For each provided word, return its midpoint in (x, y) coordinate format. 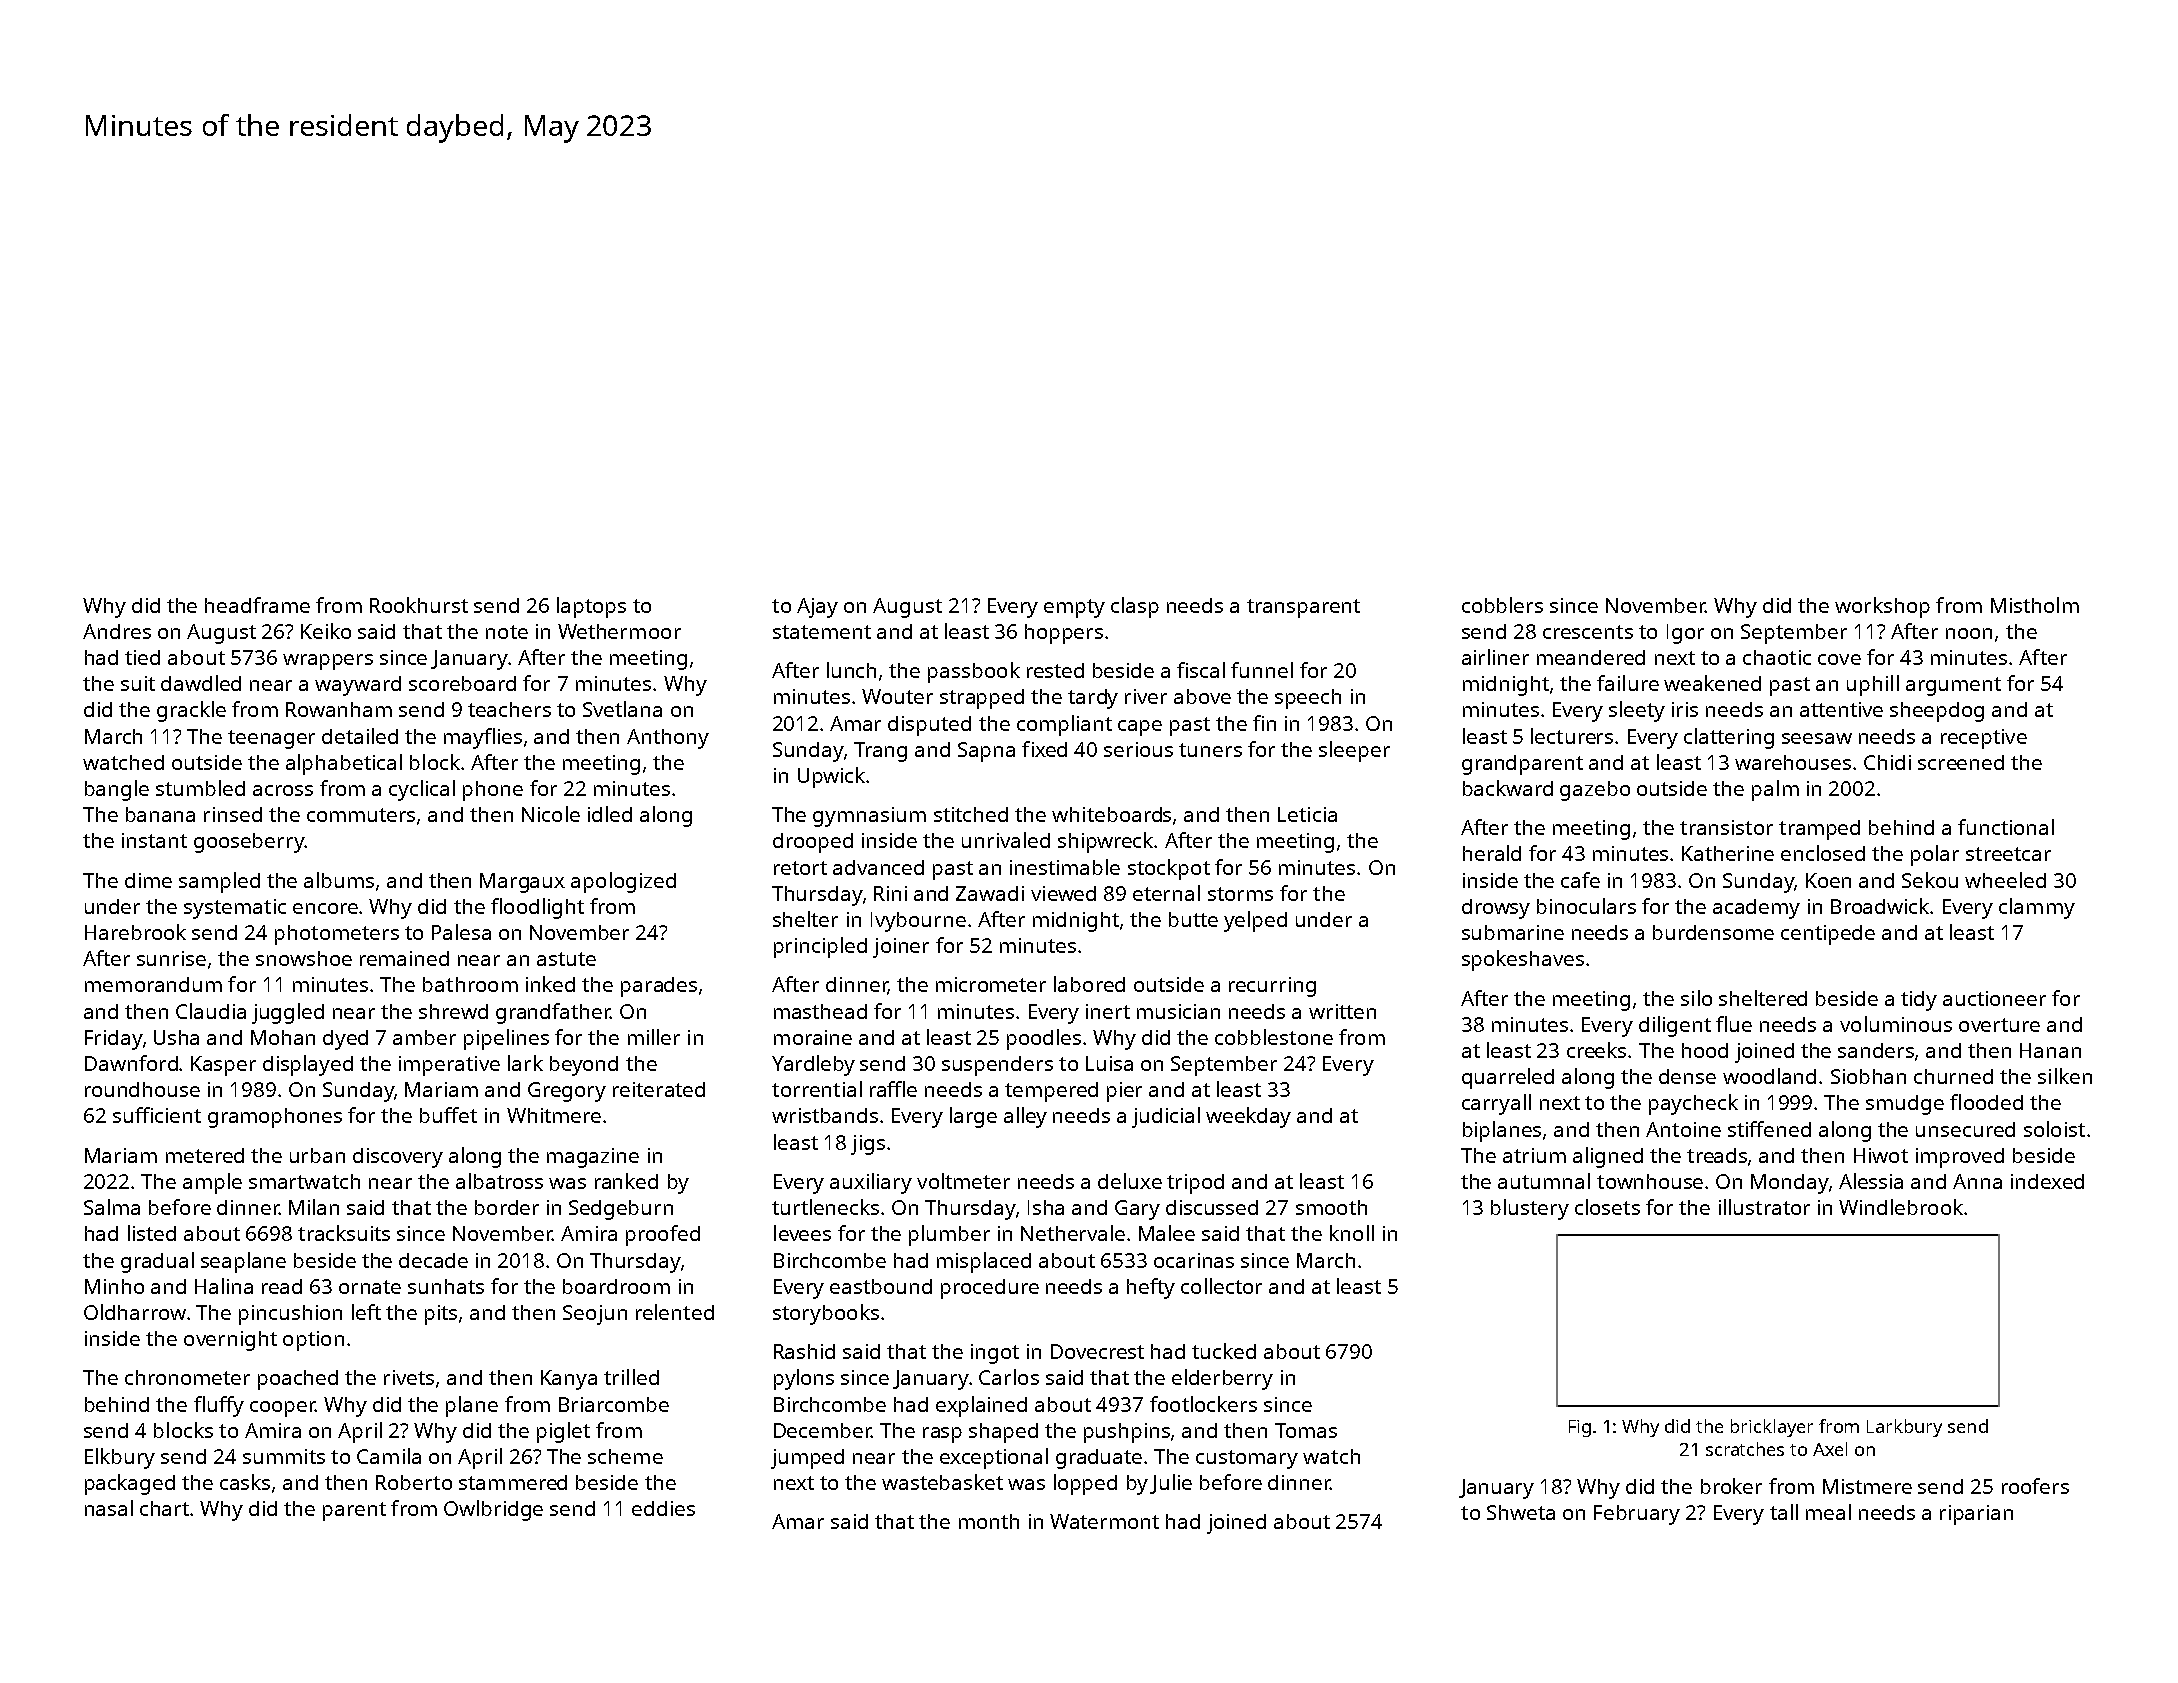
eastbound (881, 1286)
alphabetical (344, 764)
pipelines (506, 1039)
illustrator (1764, 1207)
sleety (1637, 711)
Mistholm (2035, 605)
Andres (117, 631)
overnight (230, 1341)
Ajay (817, 608)
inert (1108, 1011)
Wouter (897, 696)
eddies (663, 1508)
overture (1999, 1025)
